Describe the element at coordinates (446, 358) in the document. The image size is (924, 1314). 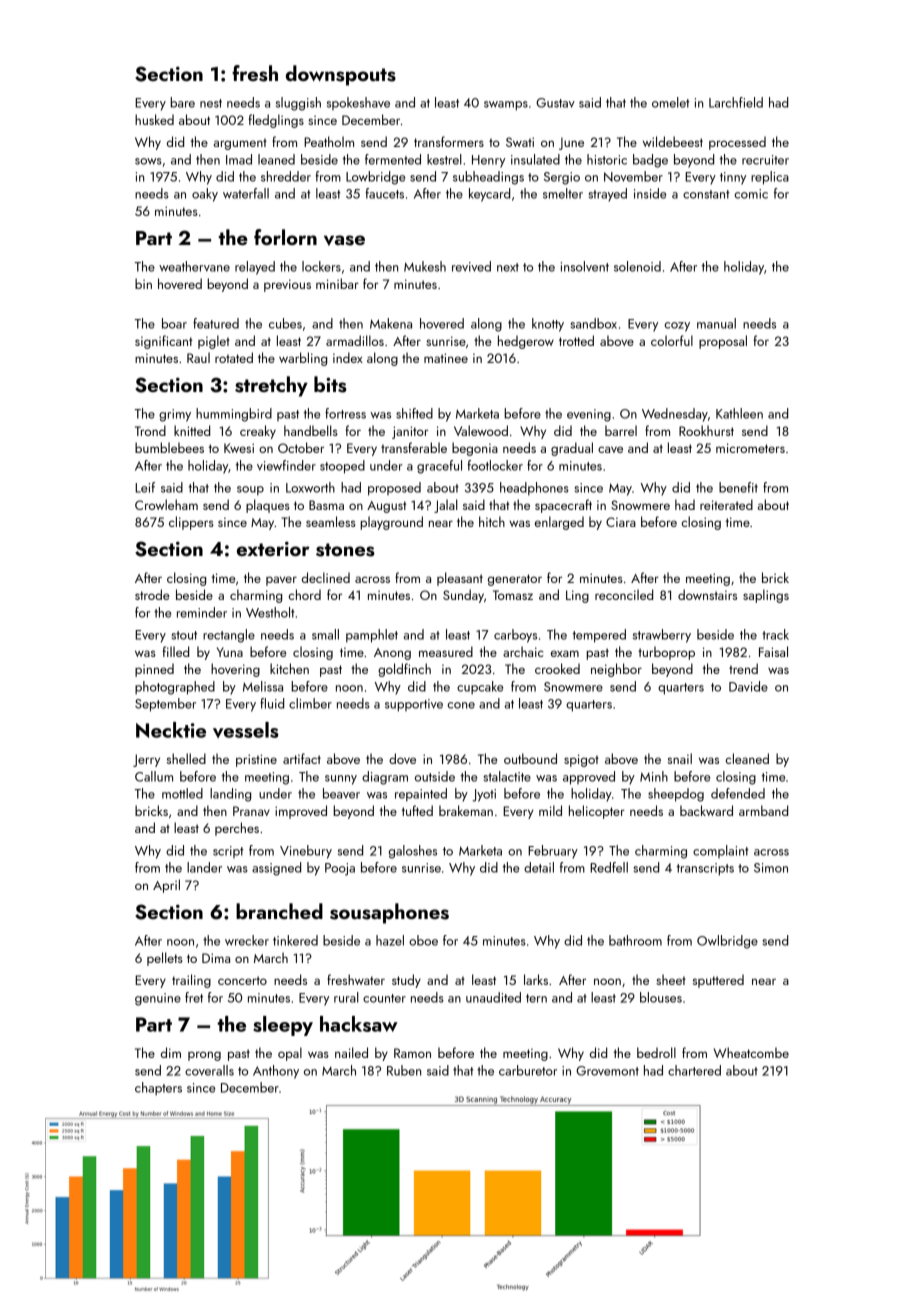
I see `matinee` at that location.
